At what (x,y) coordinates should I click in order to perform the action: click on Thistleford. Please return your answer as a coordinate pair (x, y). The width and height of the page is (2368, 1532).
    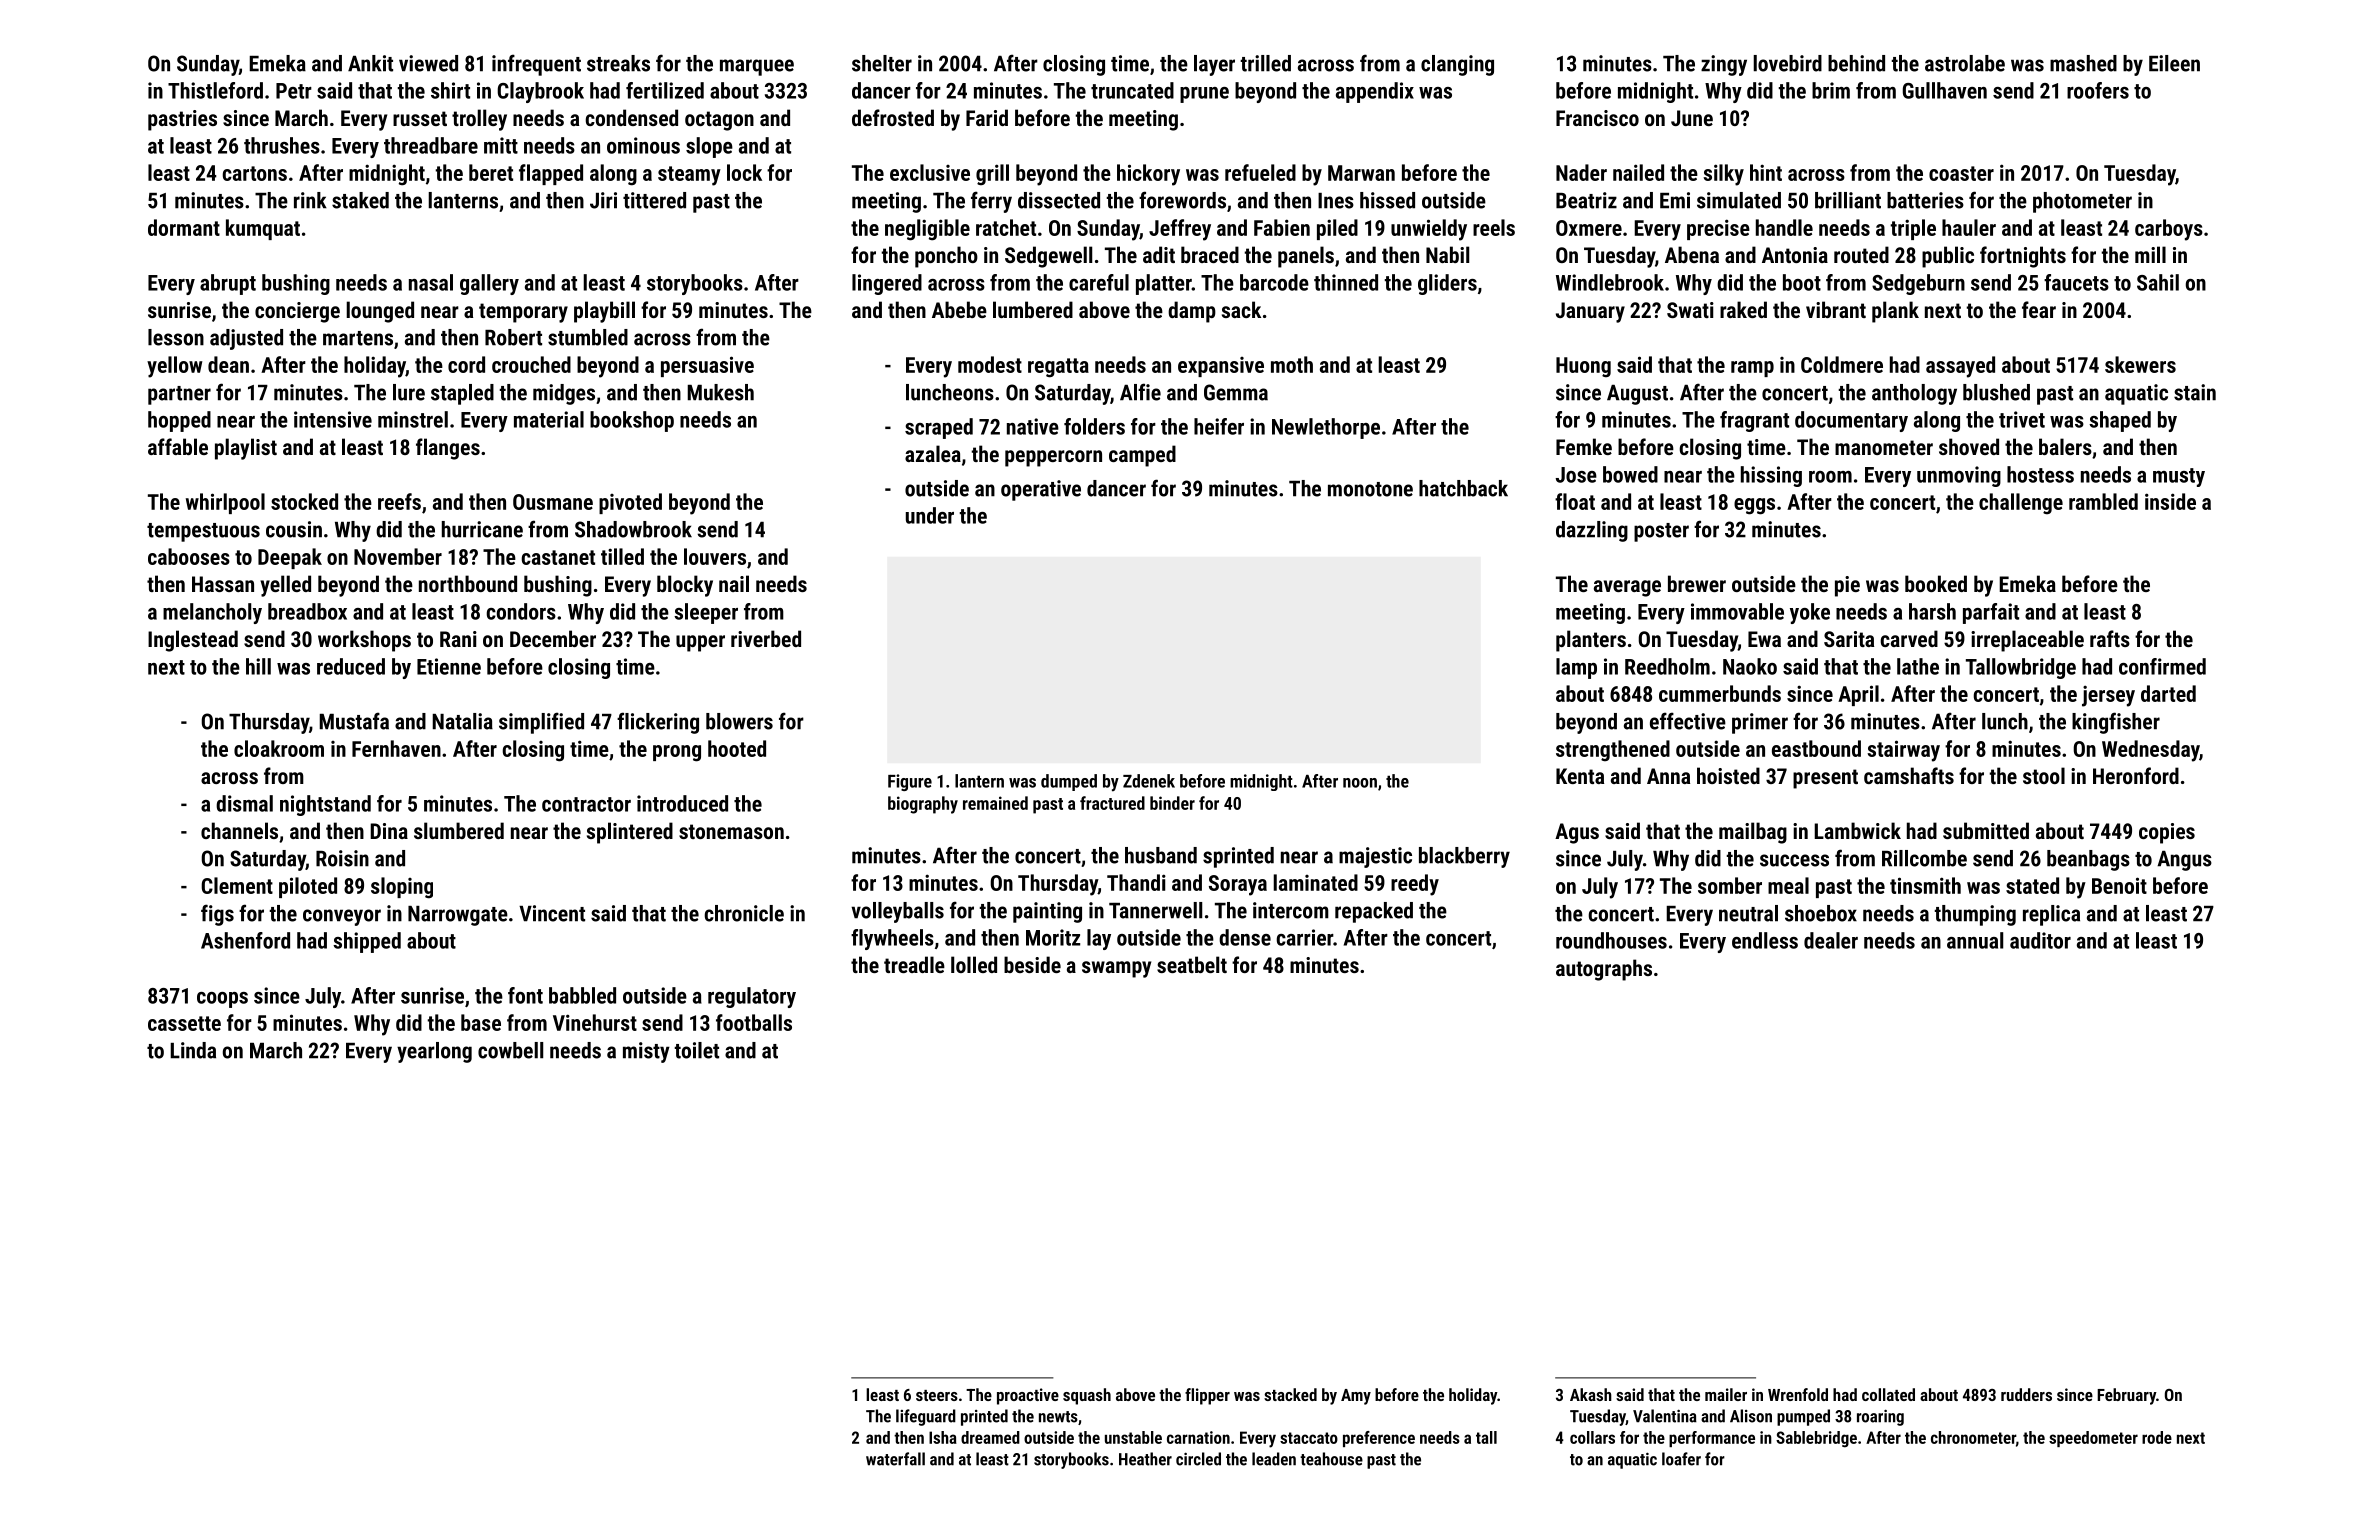
    Looking at the image, I should click on (215, 90).
